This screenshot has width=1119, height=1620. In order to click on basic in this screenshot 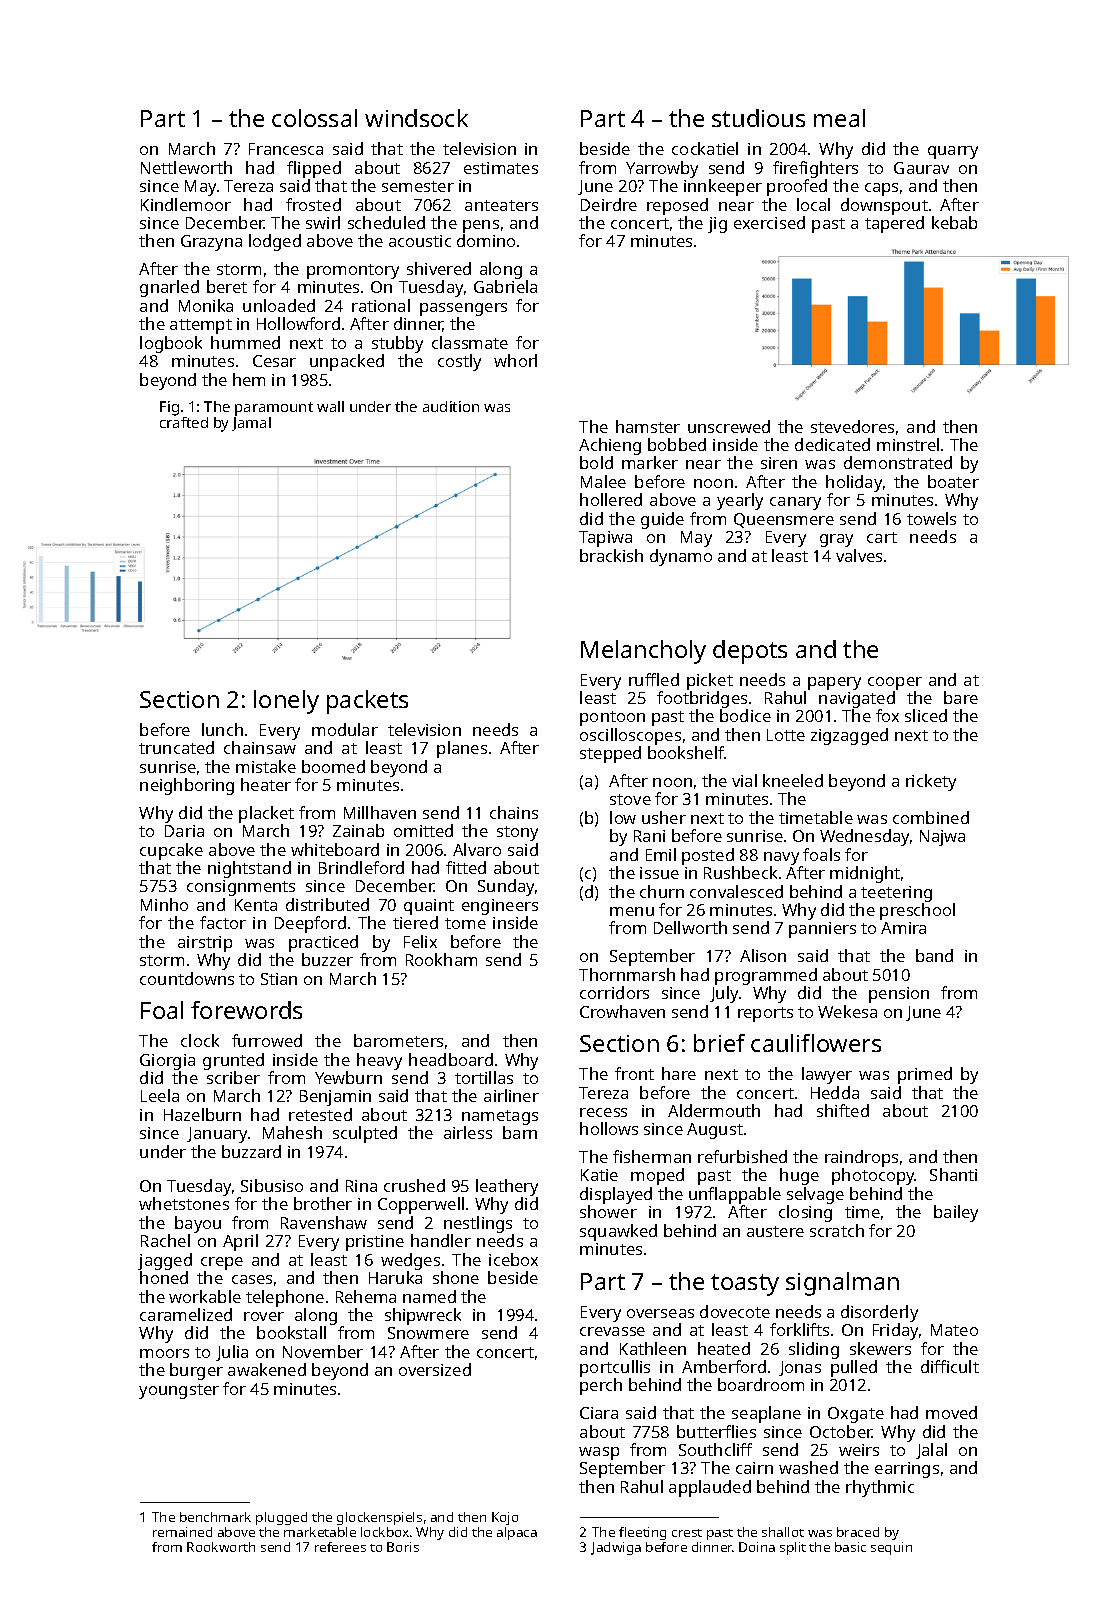, I will do `click(850, 1547)`.
